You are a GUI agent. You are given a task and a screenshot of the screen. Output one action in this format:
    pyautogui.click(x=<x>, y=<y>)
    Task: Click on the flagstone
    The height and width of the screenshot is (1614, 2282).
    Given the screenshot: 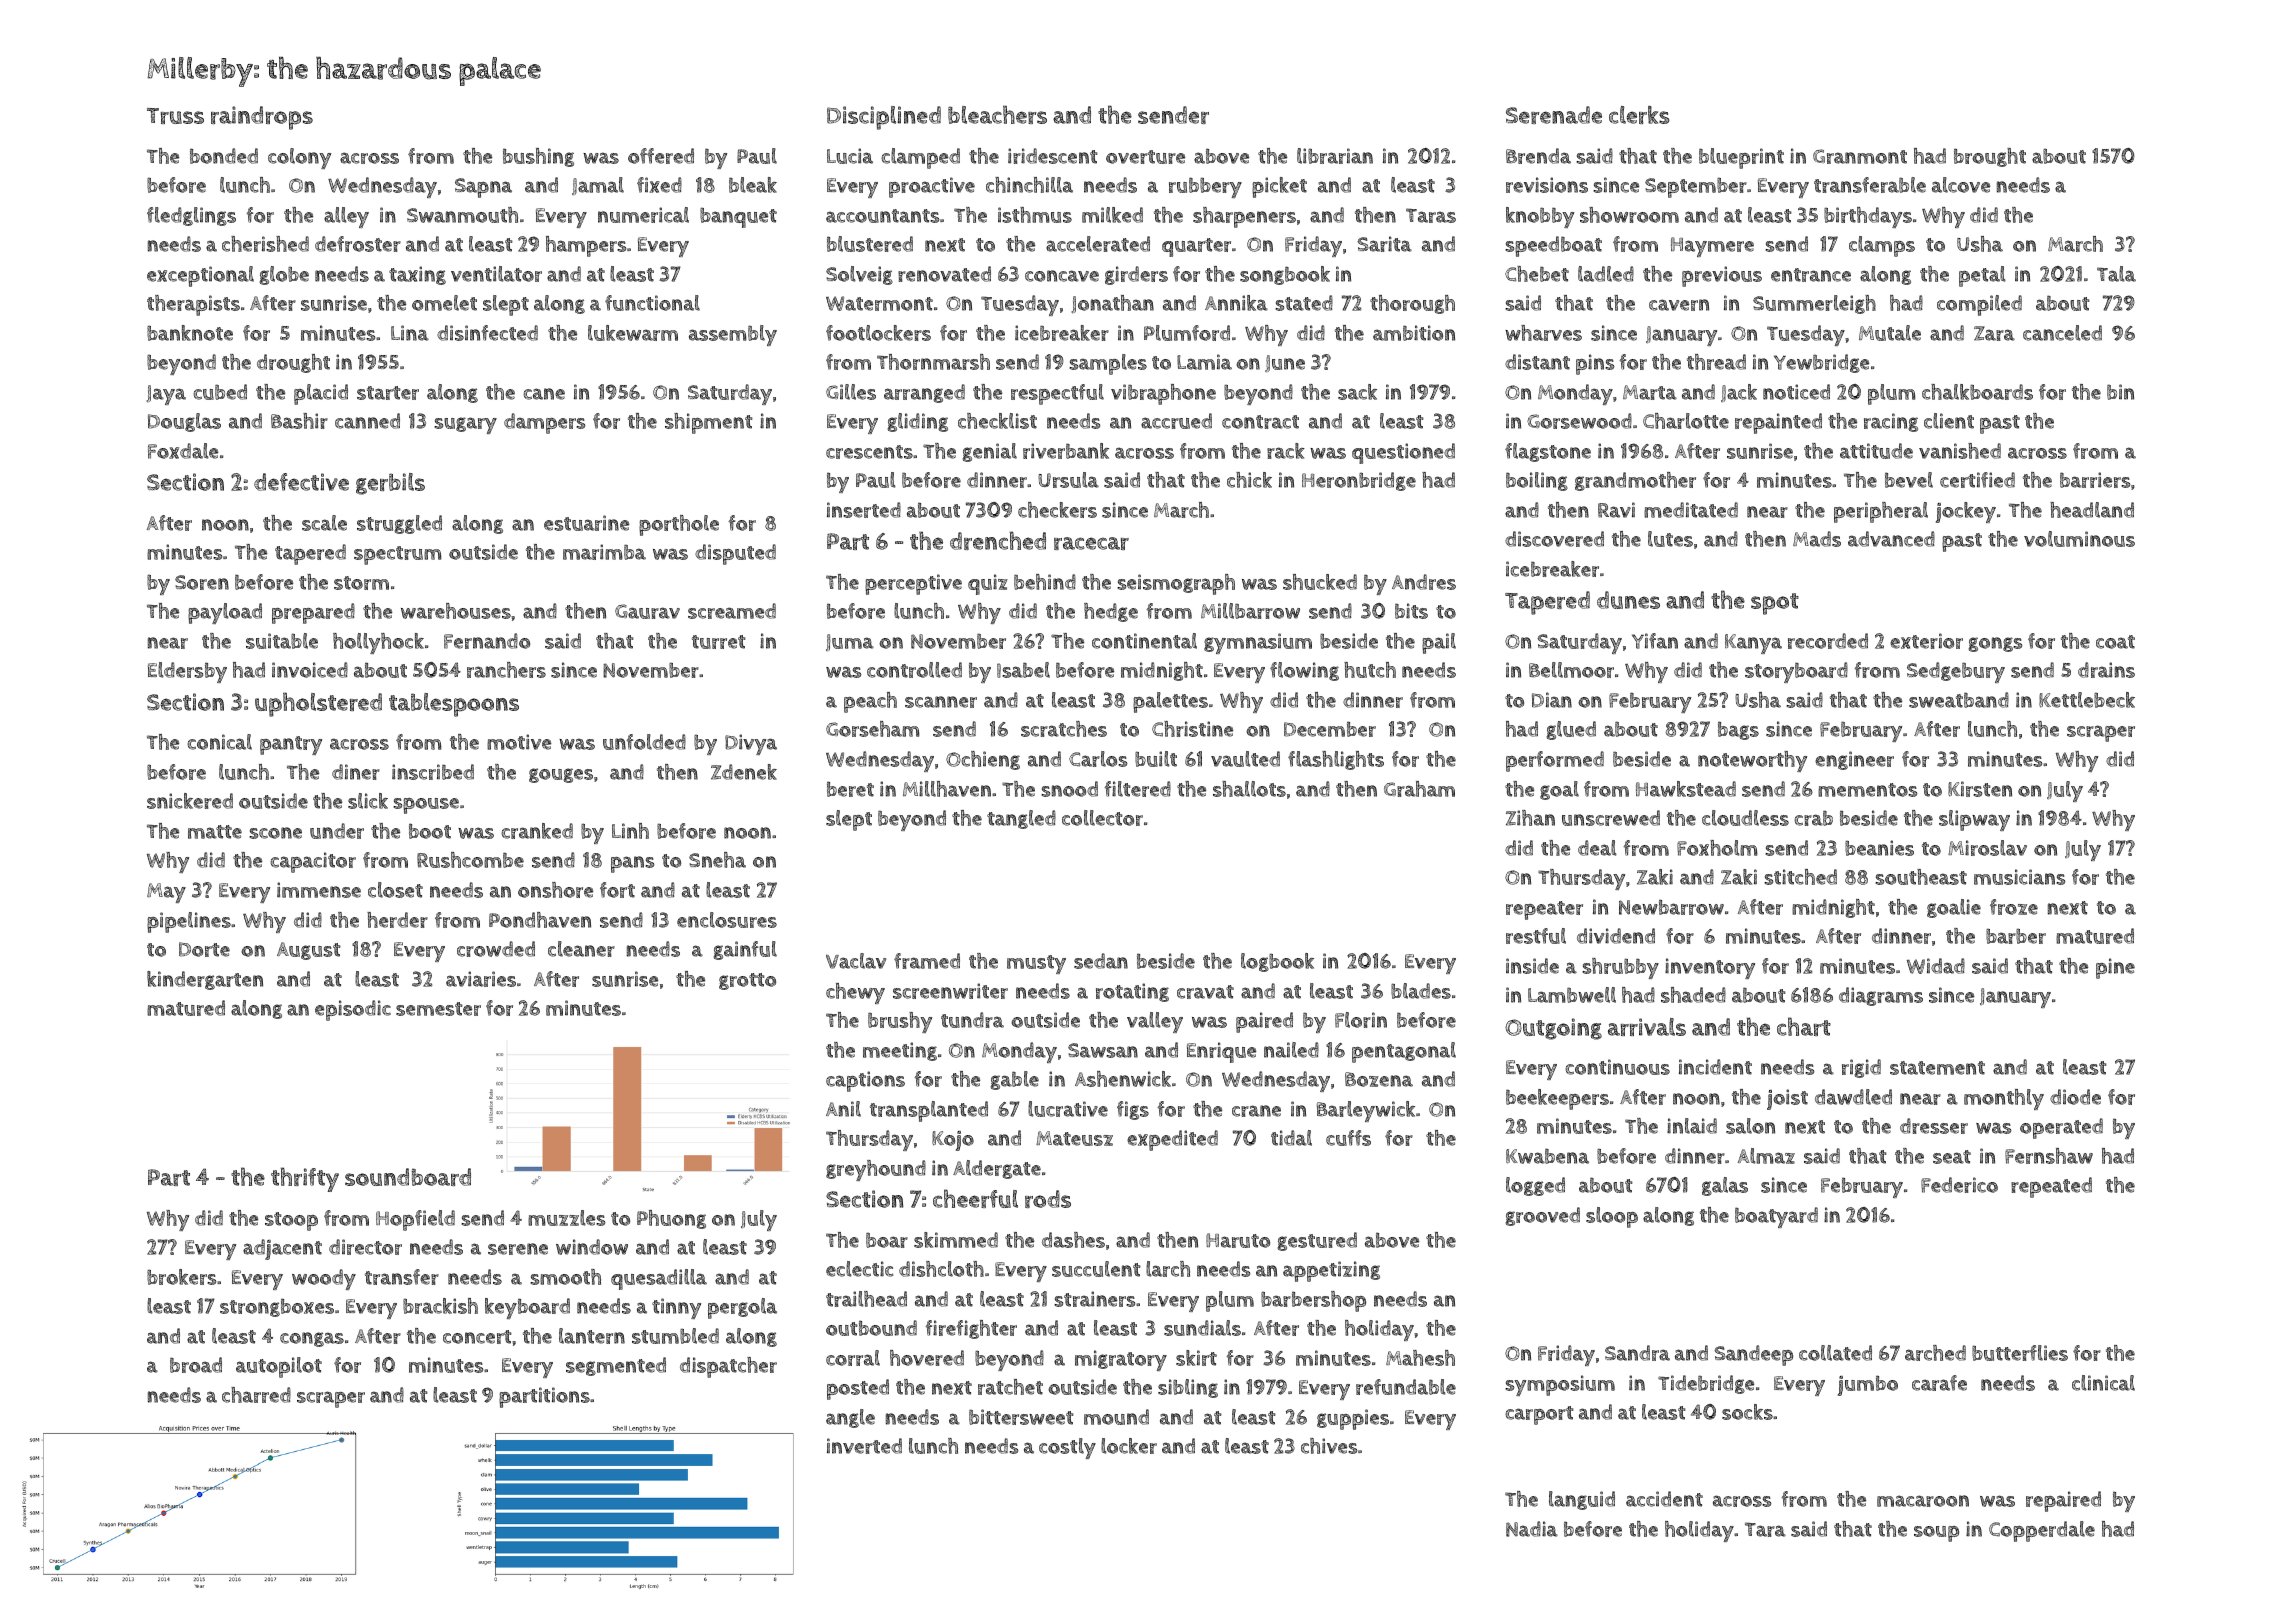 What is the action you would take?
    pyautogui.click(x=1548, y=452)
